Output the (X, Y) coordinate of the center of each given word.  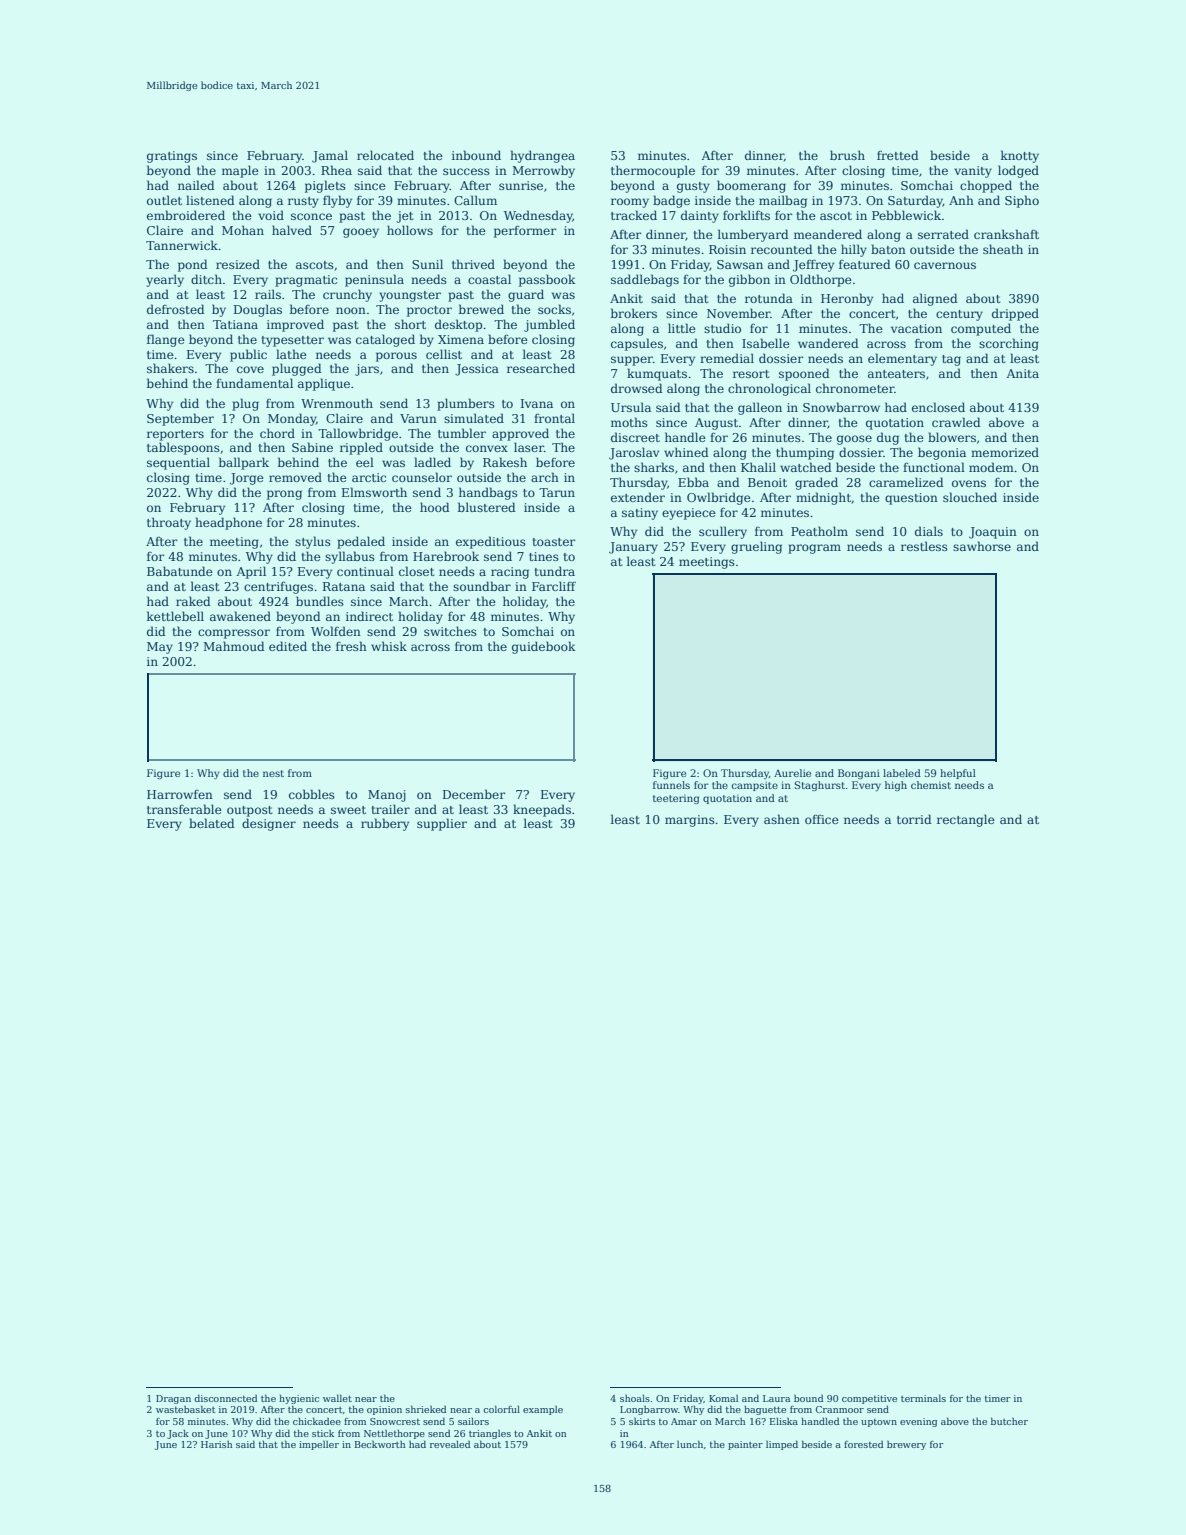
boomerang (751, 186)
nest (273, 773)
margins (690, 821)
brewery (906, 1445)
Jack (178, 1434)
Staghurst (820, 786)
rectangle (966, 820)
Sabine (312, 447)
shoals (635, 1398)
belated (212, 823)
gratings (172, 157)
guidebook (544, 647)
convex (487, 448)
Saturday (915, 201)
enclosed (938, 407)
